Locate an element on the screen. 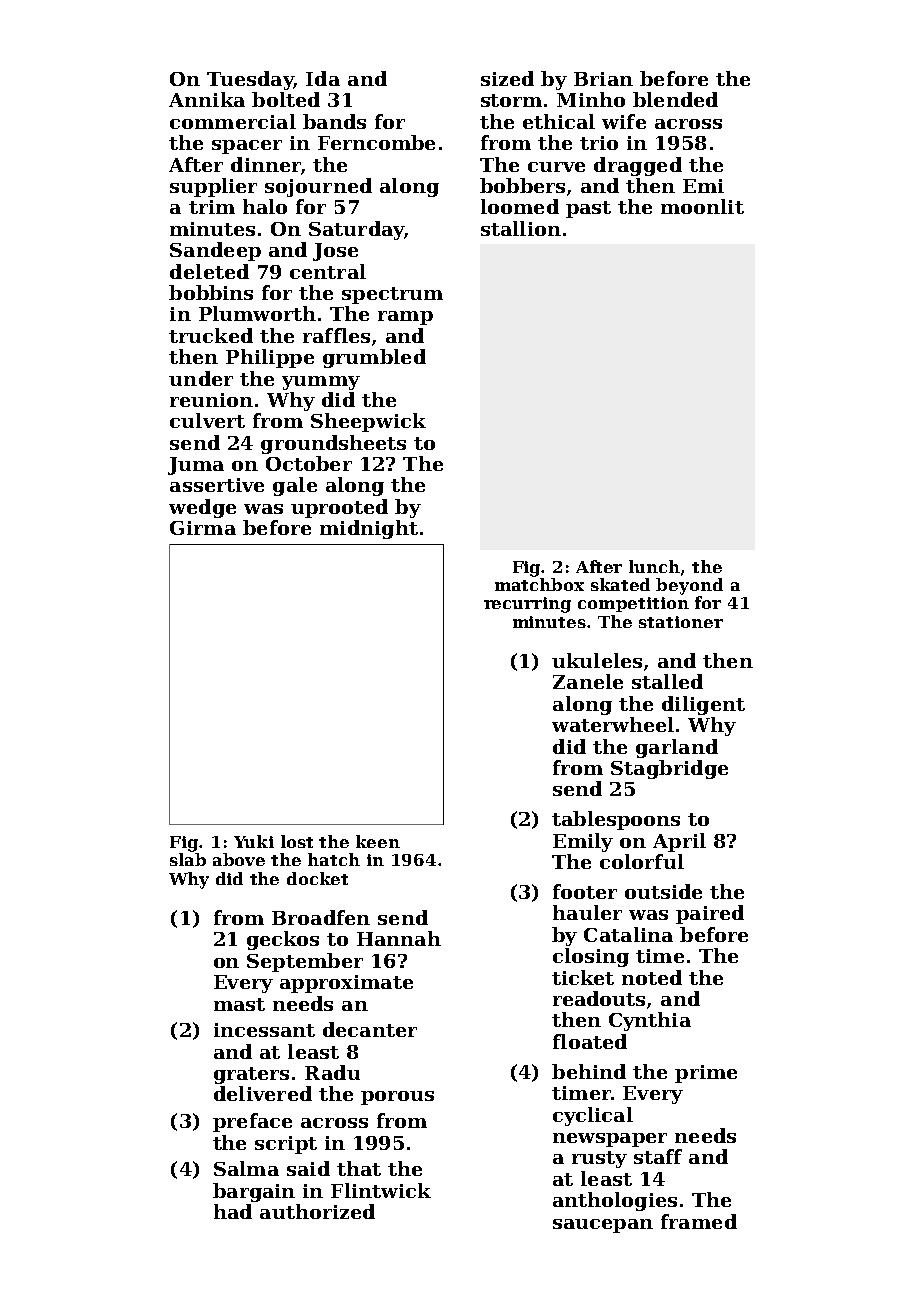  Zanele is located at coordinates (588, 681).
